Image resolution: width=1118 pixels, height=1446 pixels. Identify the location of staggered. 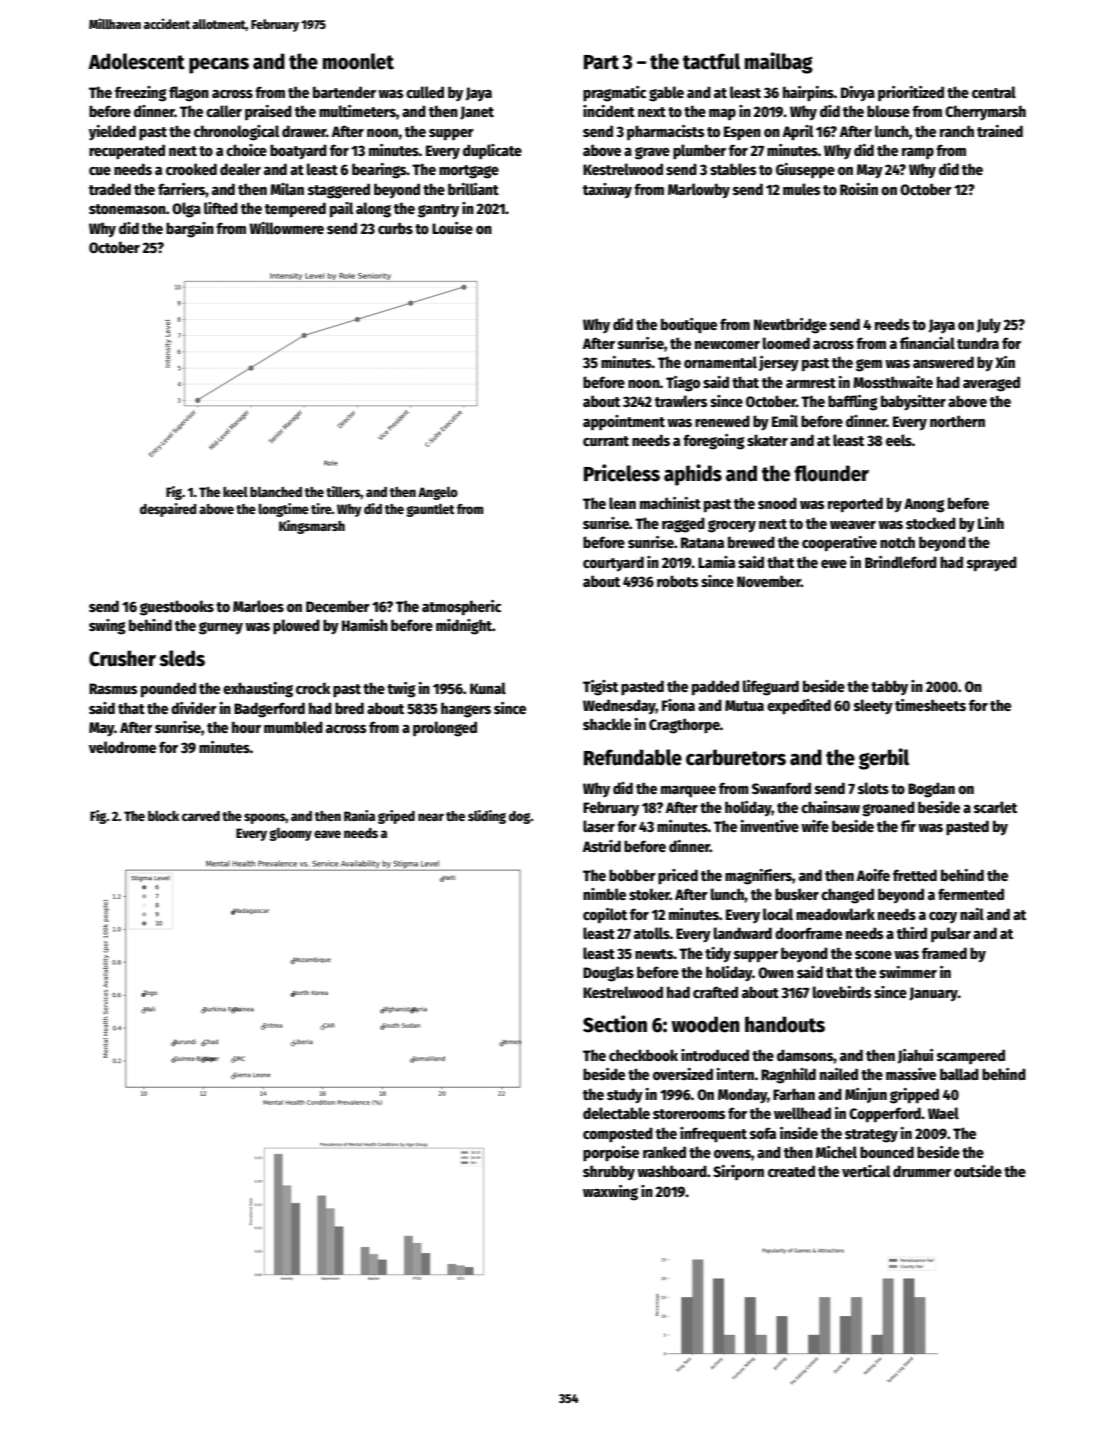
(339, 191).
